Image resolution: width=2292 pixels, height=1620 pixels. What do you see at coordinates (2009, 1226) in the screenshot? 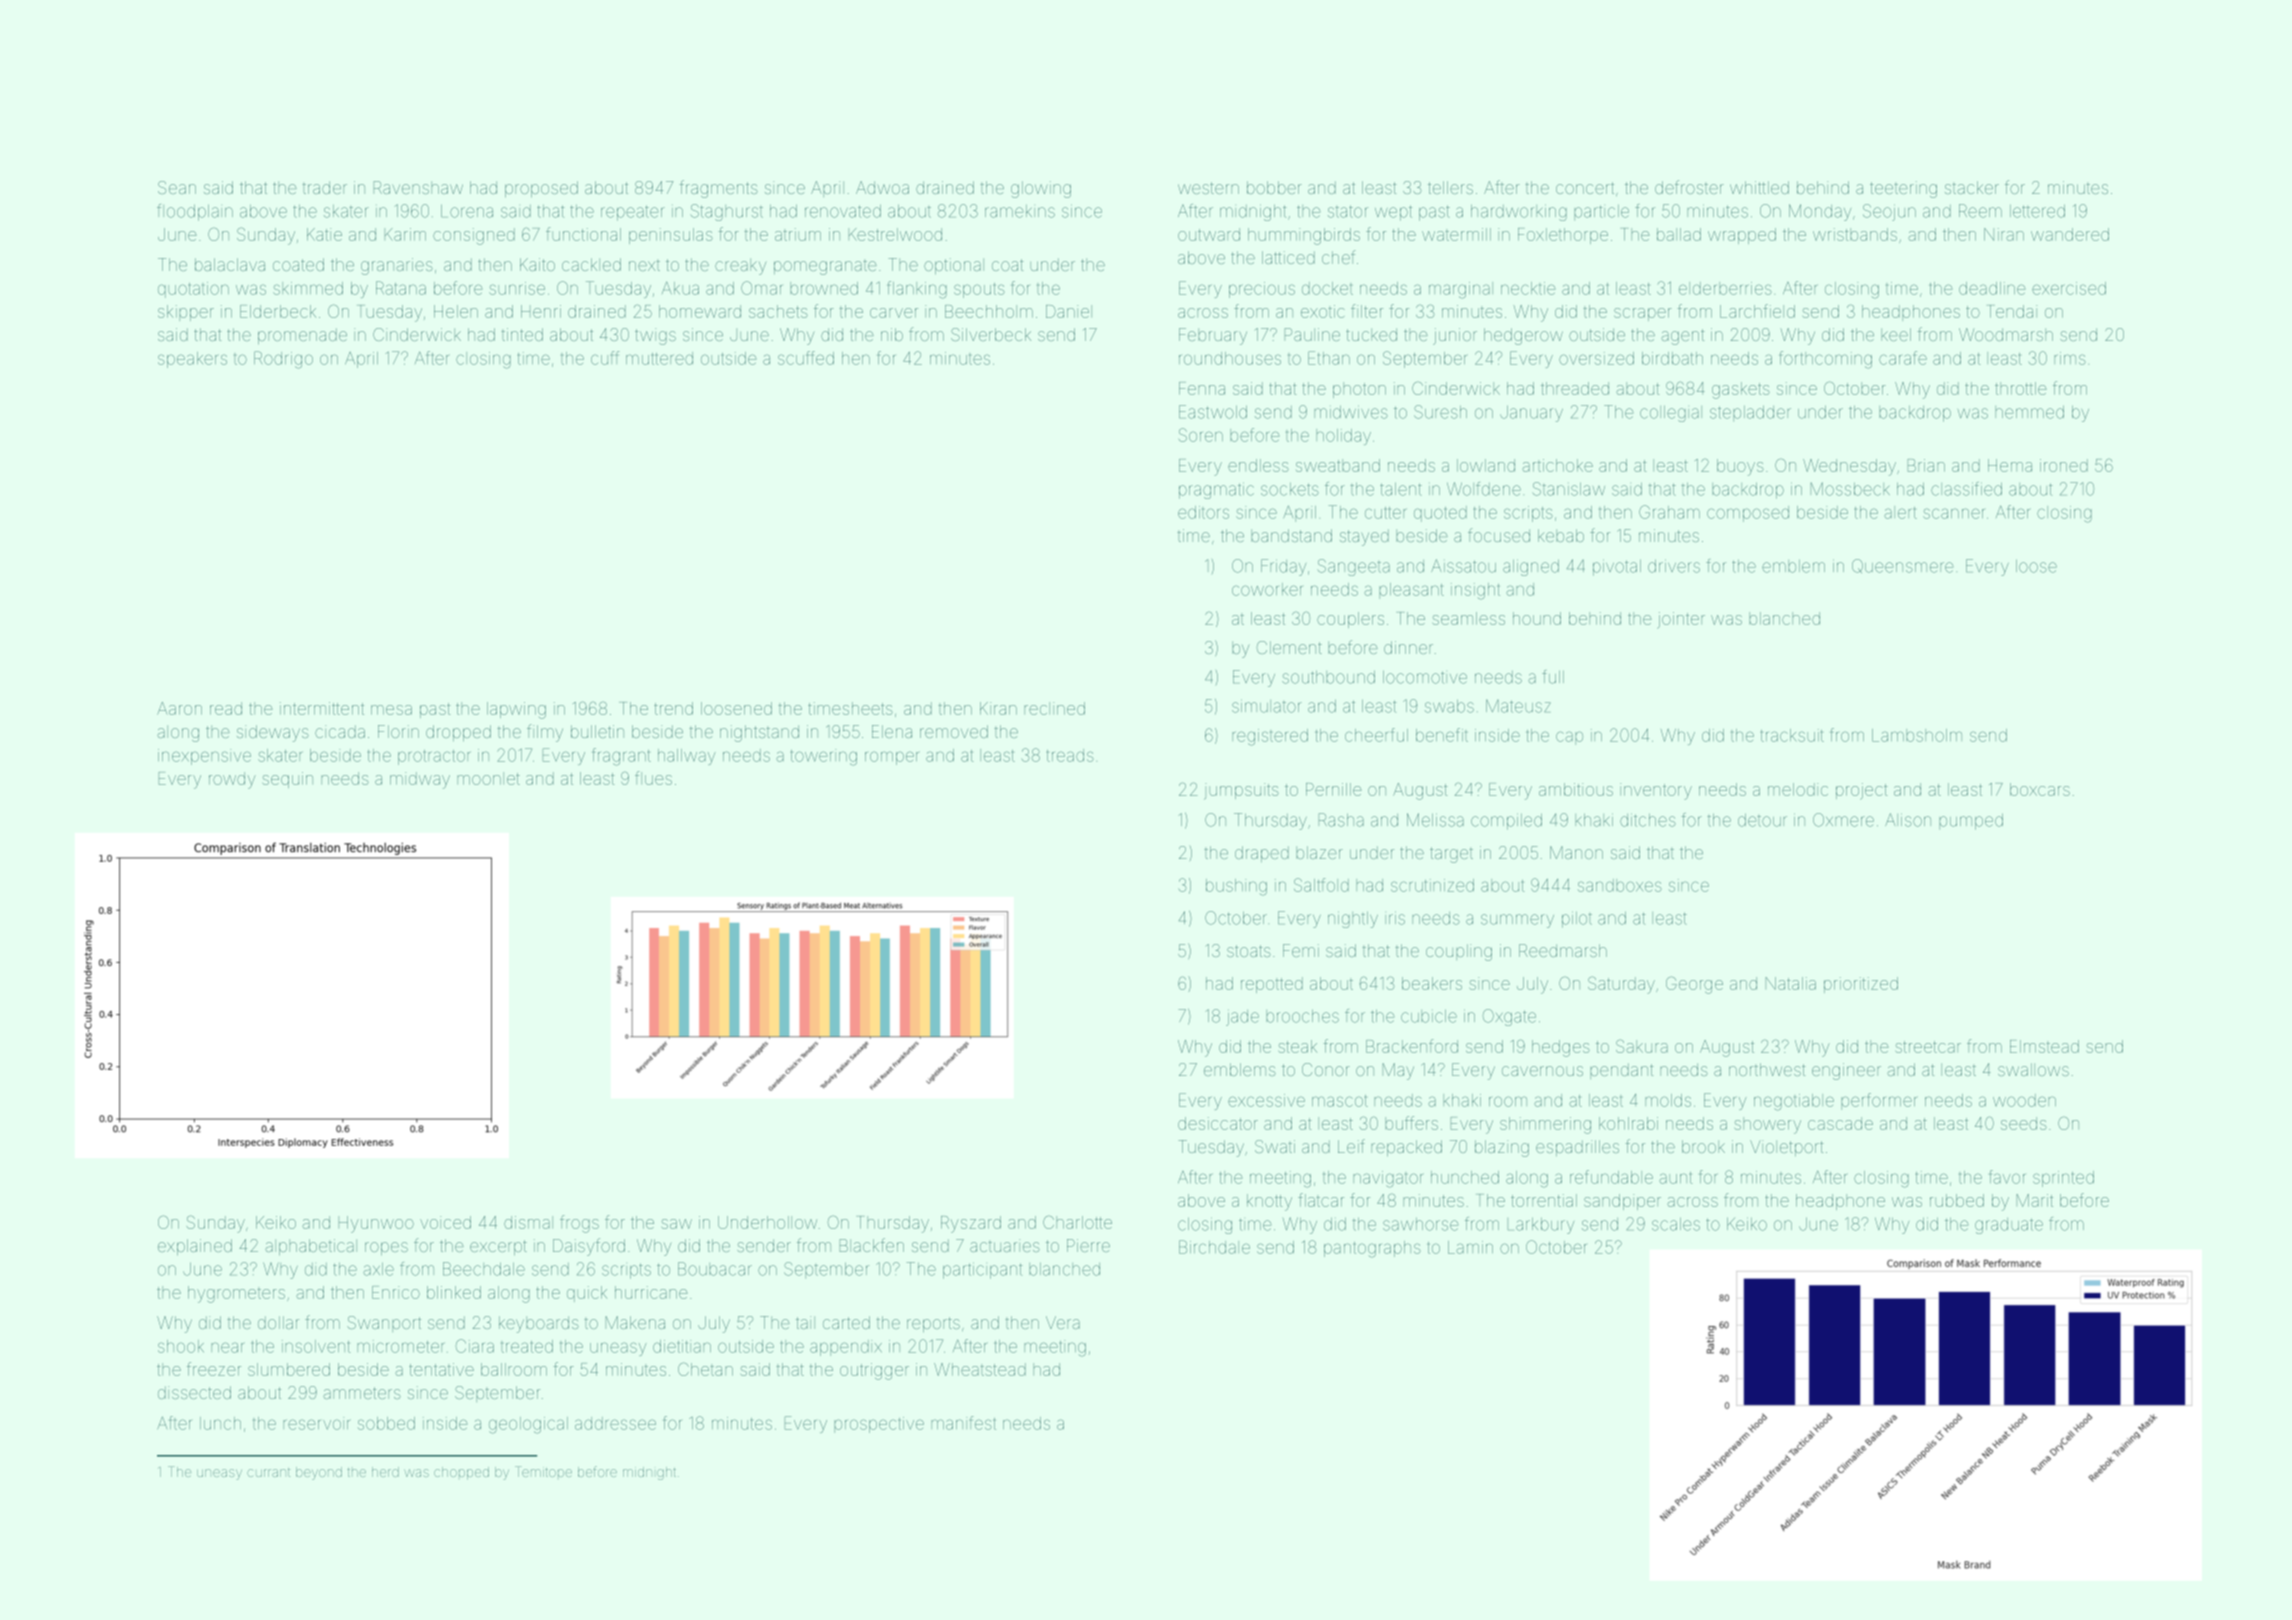
I see `graduate` at bounding box center [2009, 1226].
